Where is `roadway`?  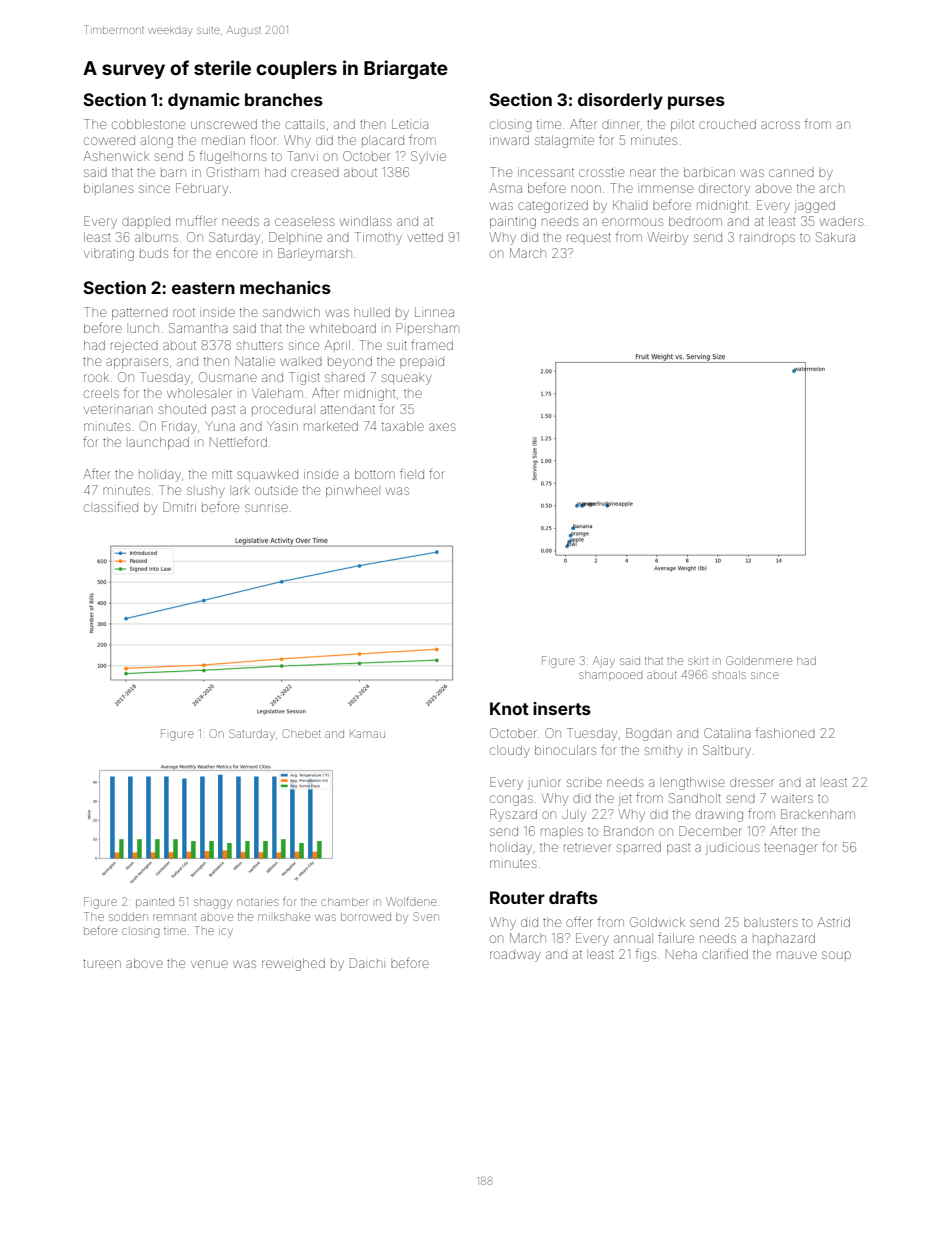 roadway is located at coordinates (515, 956).
